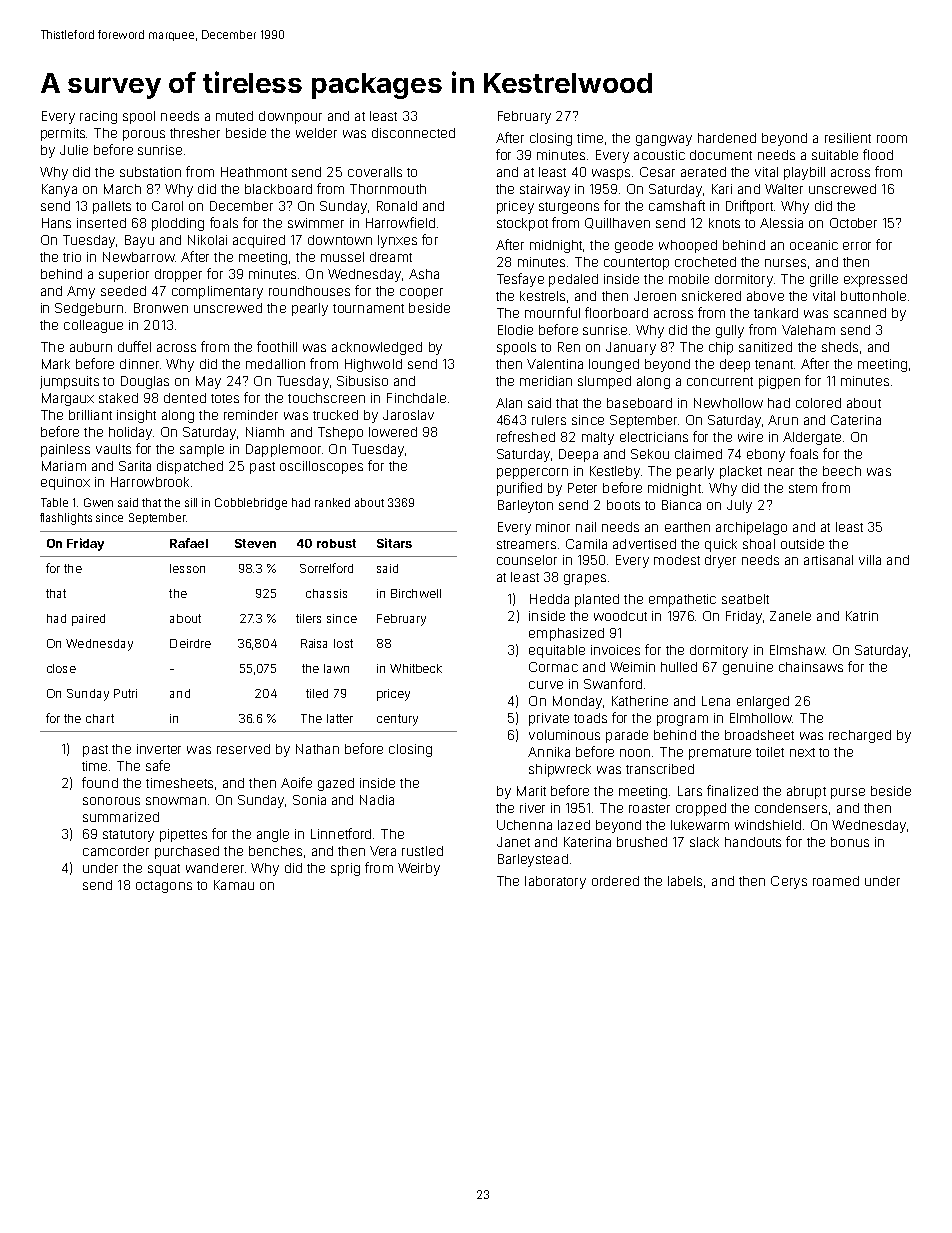 The image size is (952, 1233). What do you see at coordinates (597, 600) in the screenshot?
I see `planted` at bounding box center [597, 600].
